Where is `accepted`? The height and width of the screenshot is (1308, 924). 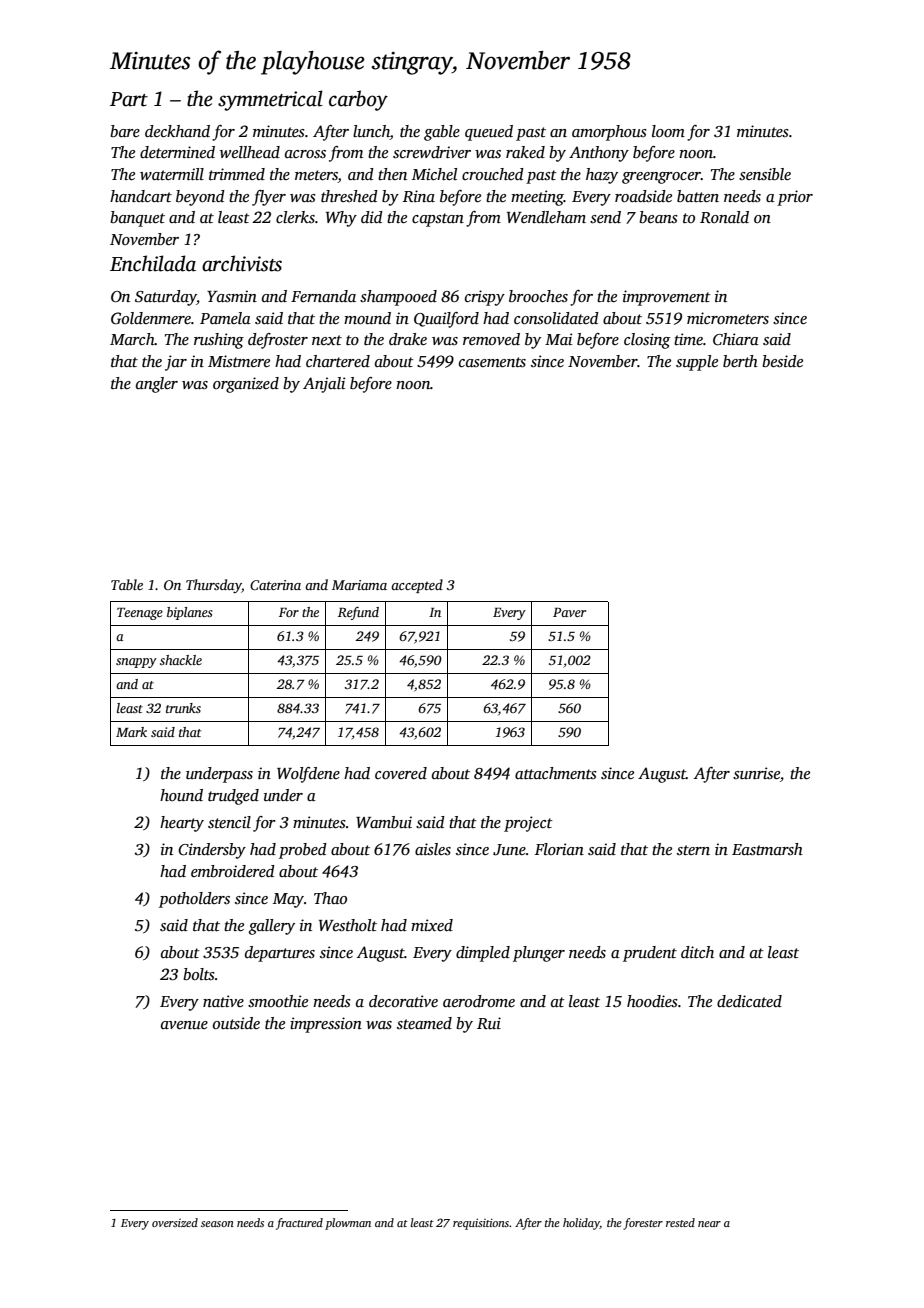 accepted is located at coordinates (417, 586).
